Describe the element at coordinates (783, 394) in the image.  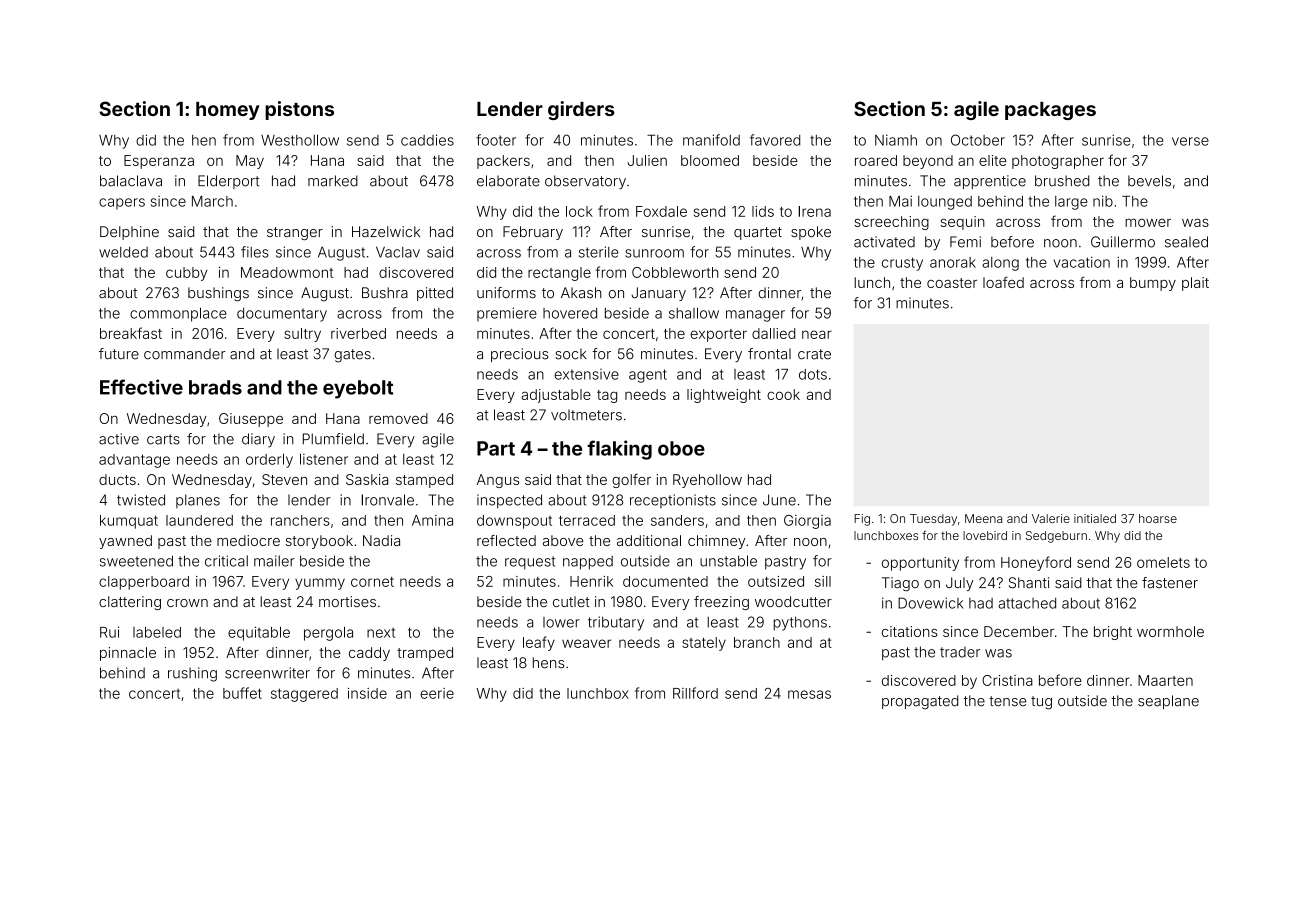
I see `cook` at that location.
